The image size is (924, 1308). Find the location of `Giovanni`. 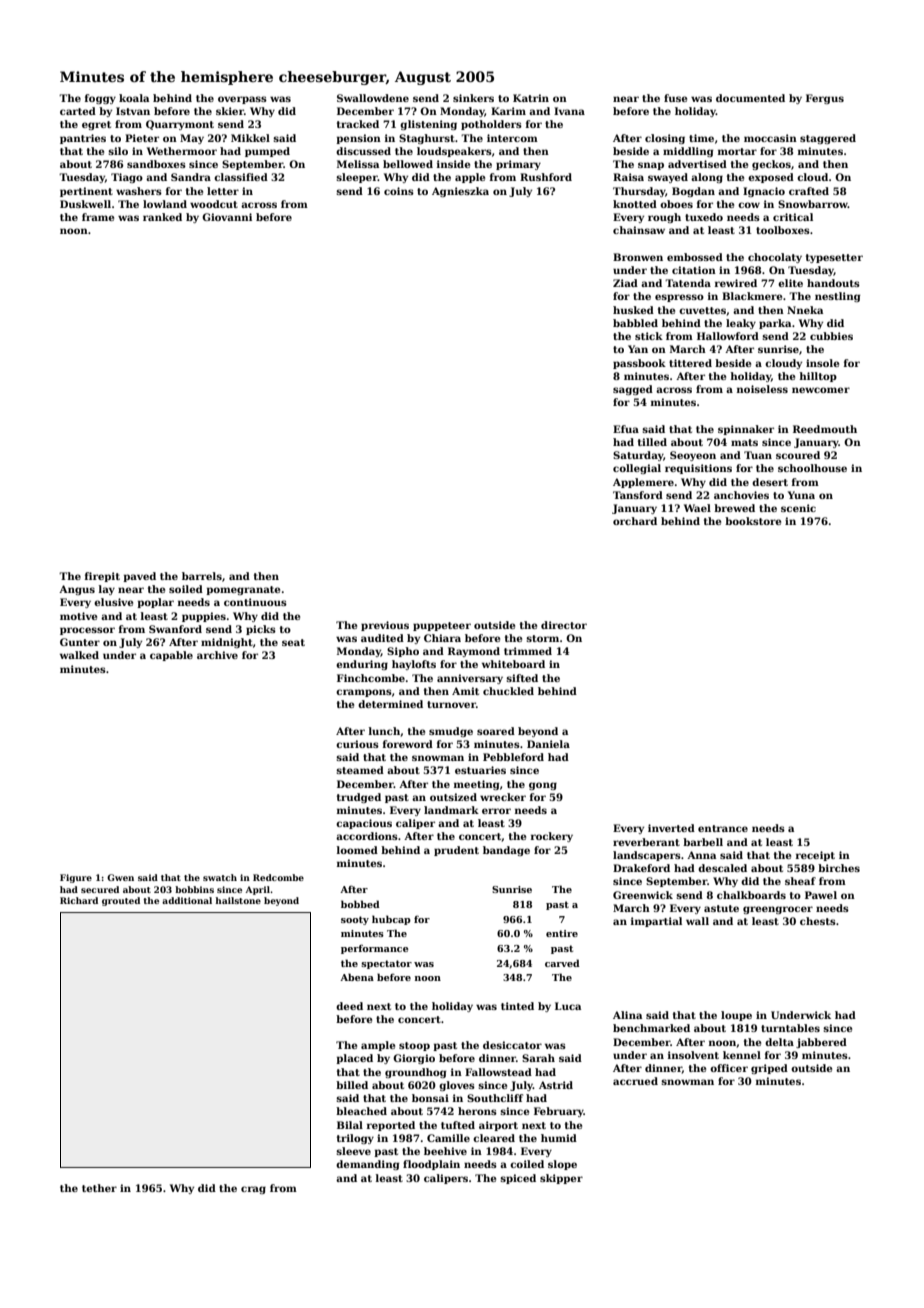

Giovanni is located at coordinates (227, 217).
